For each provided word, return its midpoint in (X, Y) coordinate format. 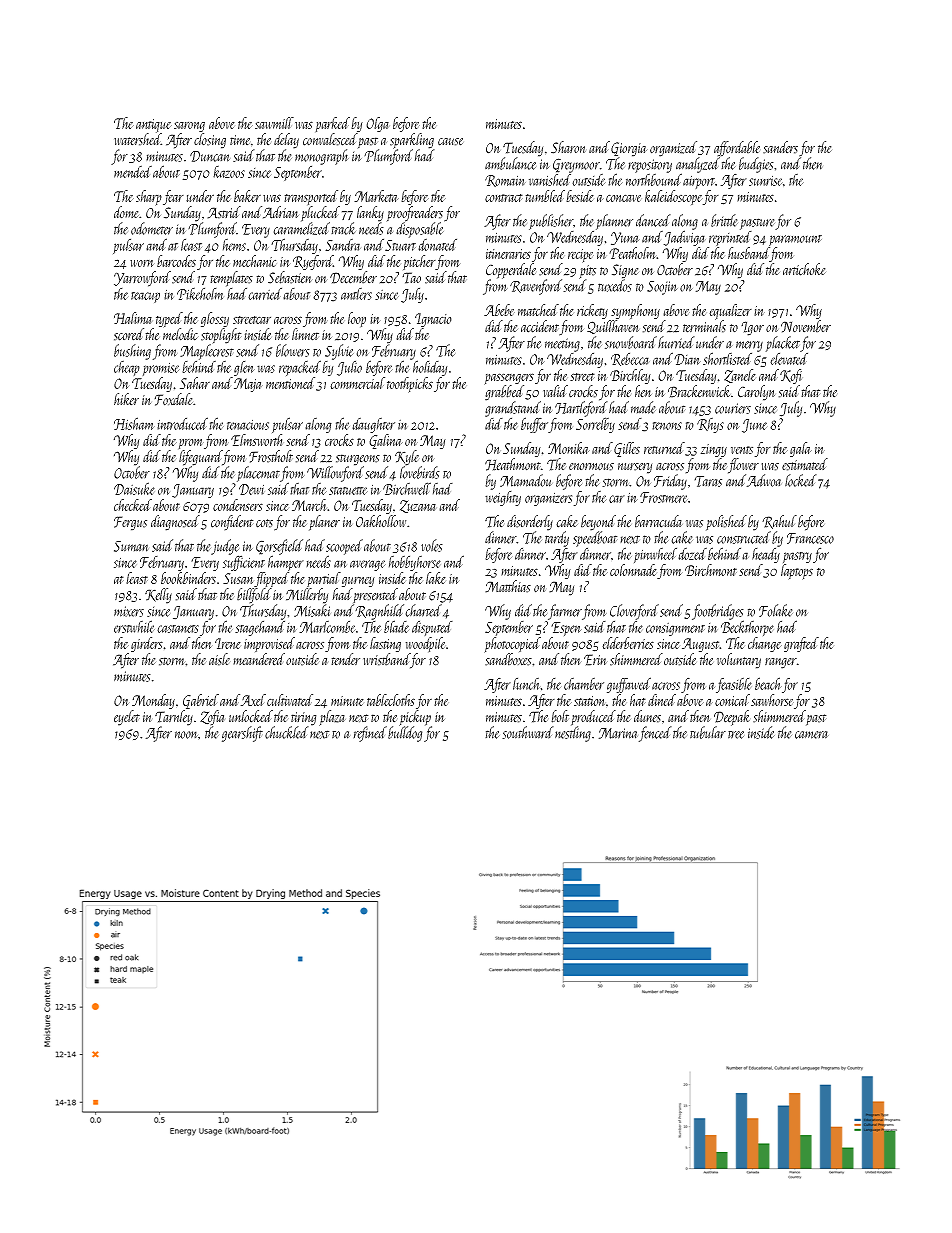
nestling (573, 734)
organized (673, 149)
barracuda (659, 521)
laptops (797, 572)
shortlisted (727, 358)
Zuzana (418, 506)
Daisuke (134, 488)
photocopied (512, 645)
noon (187, 735)
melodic (180, 334)
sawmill (274, 123)
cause (450, 142)
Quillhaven (613, 327)
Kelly (158, 596)
